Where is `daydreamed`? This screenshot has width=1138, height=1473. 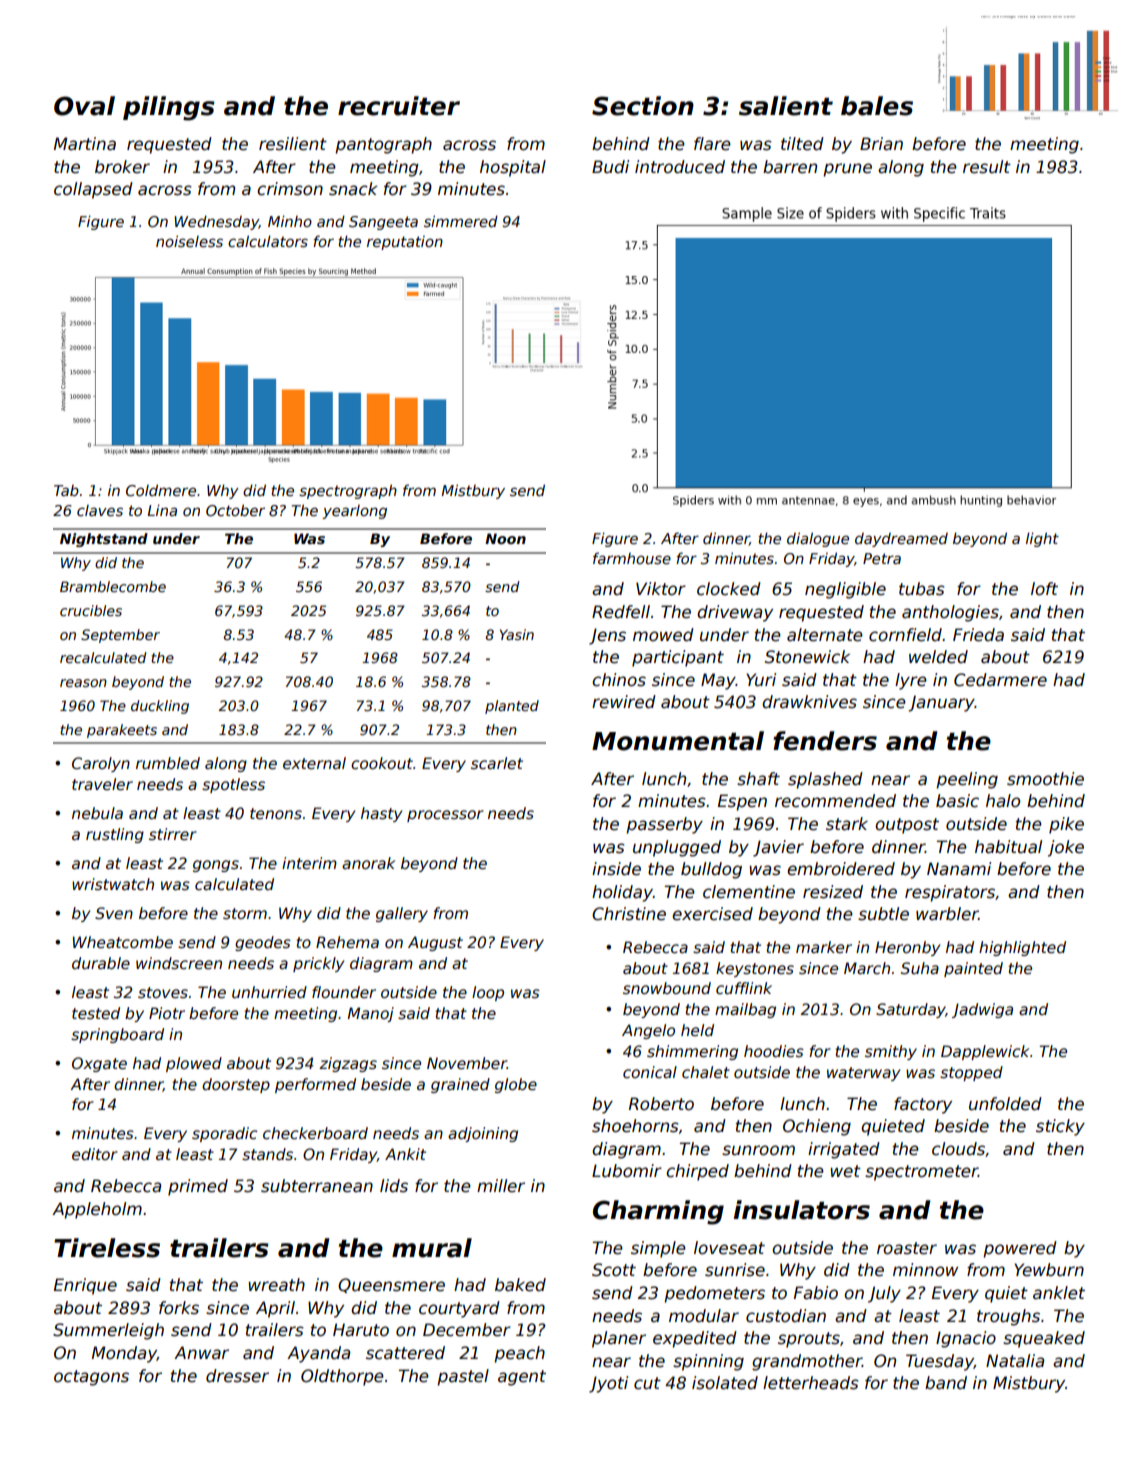
daydreamed is located at coordinates (901, 540).
